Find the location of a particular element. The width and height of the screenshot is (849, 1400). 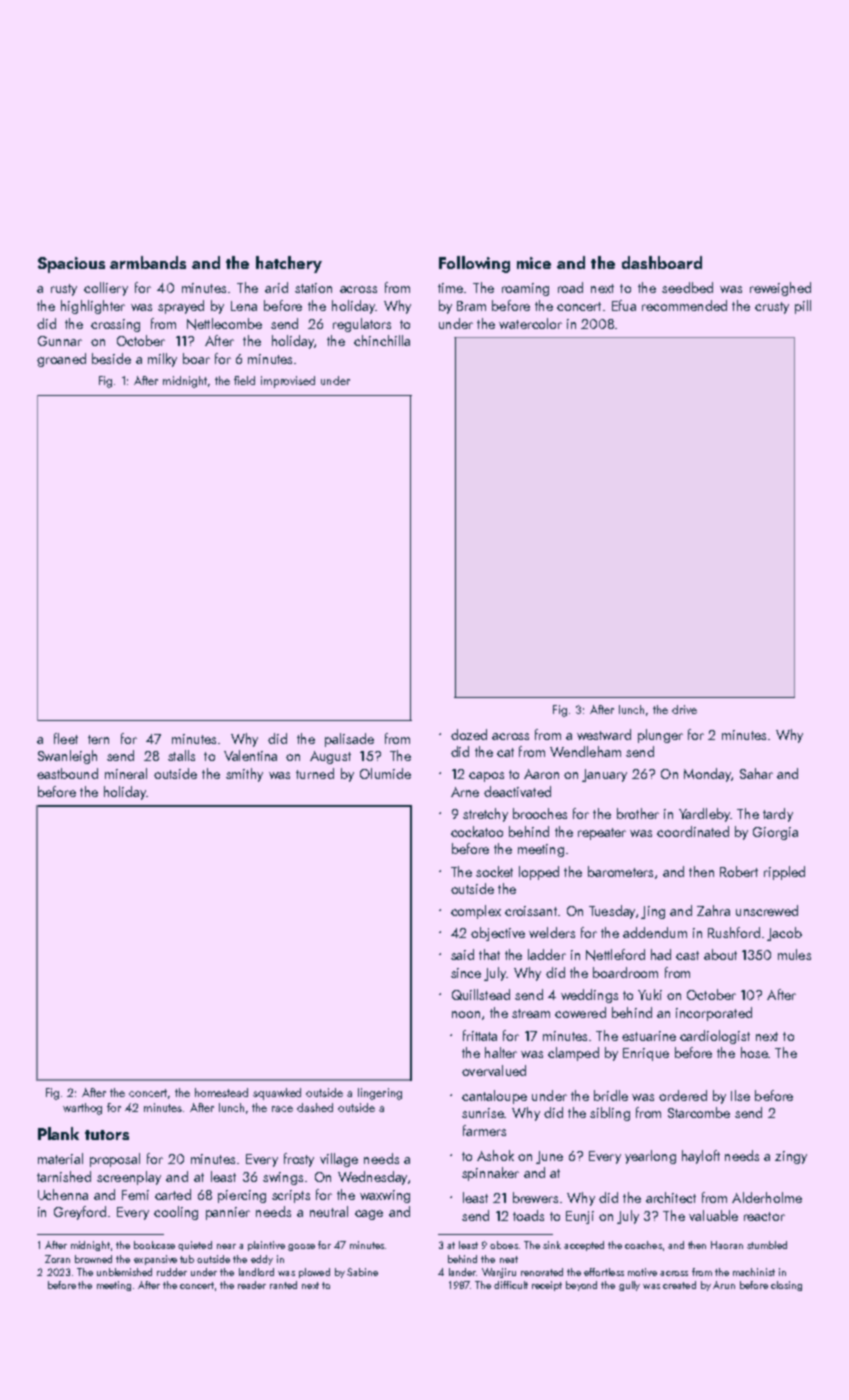

Spacious is located at coordinates (71, 265).
